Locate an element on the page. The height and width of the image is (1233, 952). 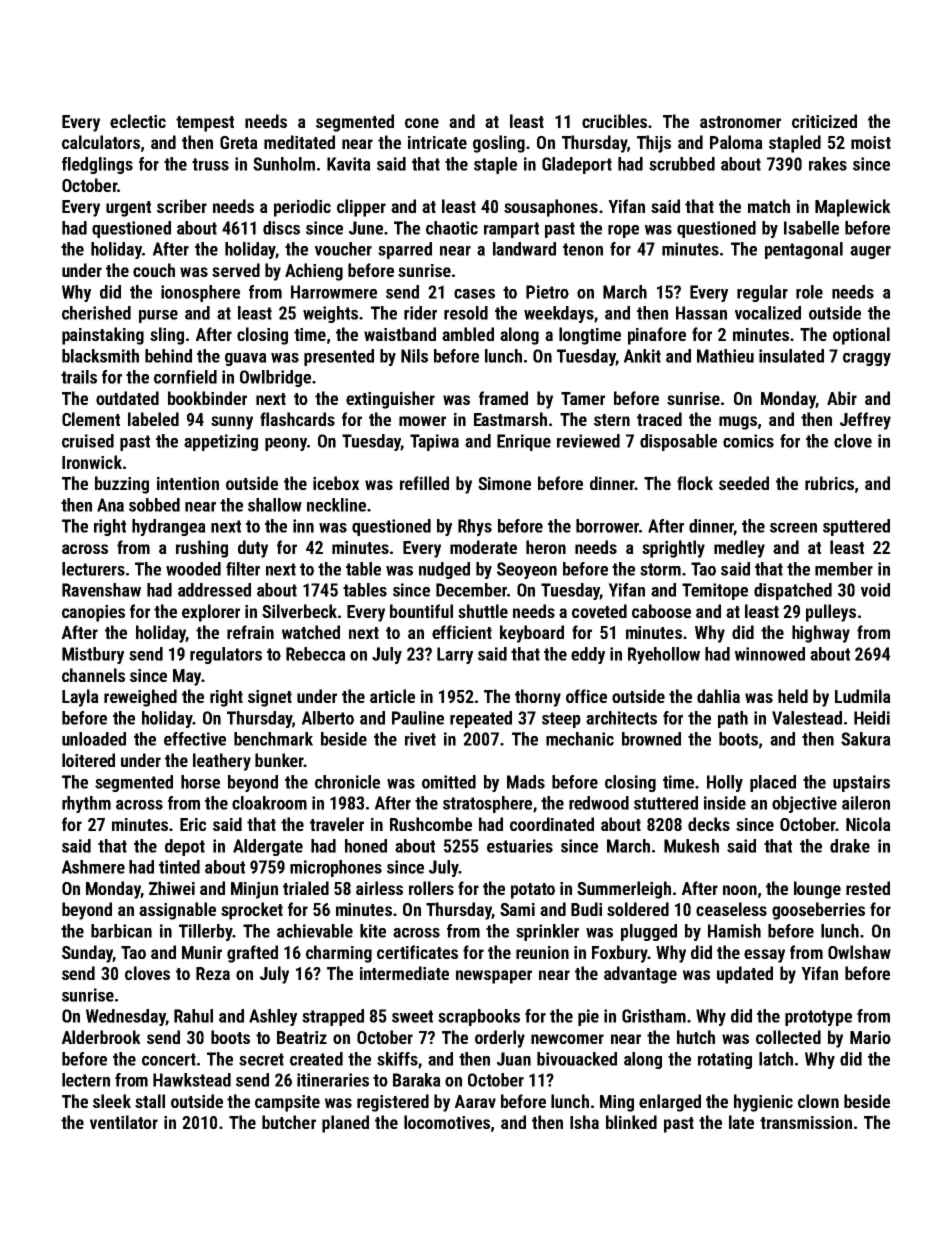
ceaseless is located at coordinates (731, 909).
